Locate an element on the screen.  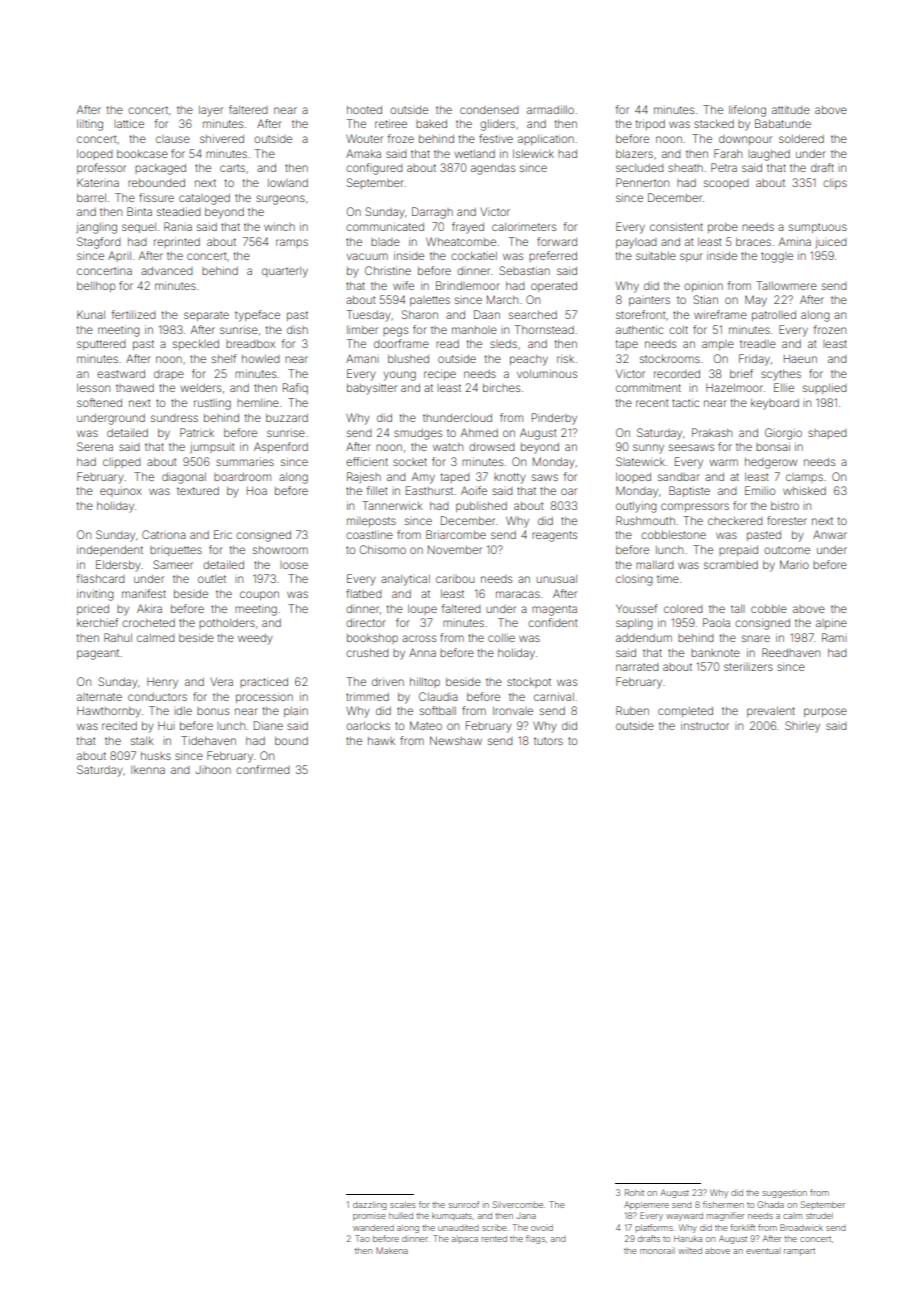
alpine is located at coordinates (831, 623).
